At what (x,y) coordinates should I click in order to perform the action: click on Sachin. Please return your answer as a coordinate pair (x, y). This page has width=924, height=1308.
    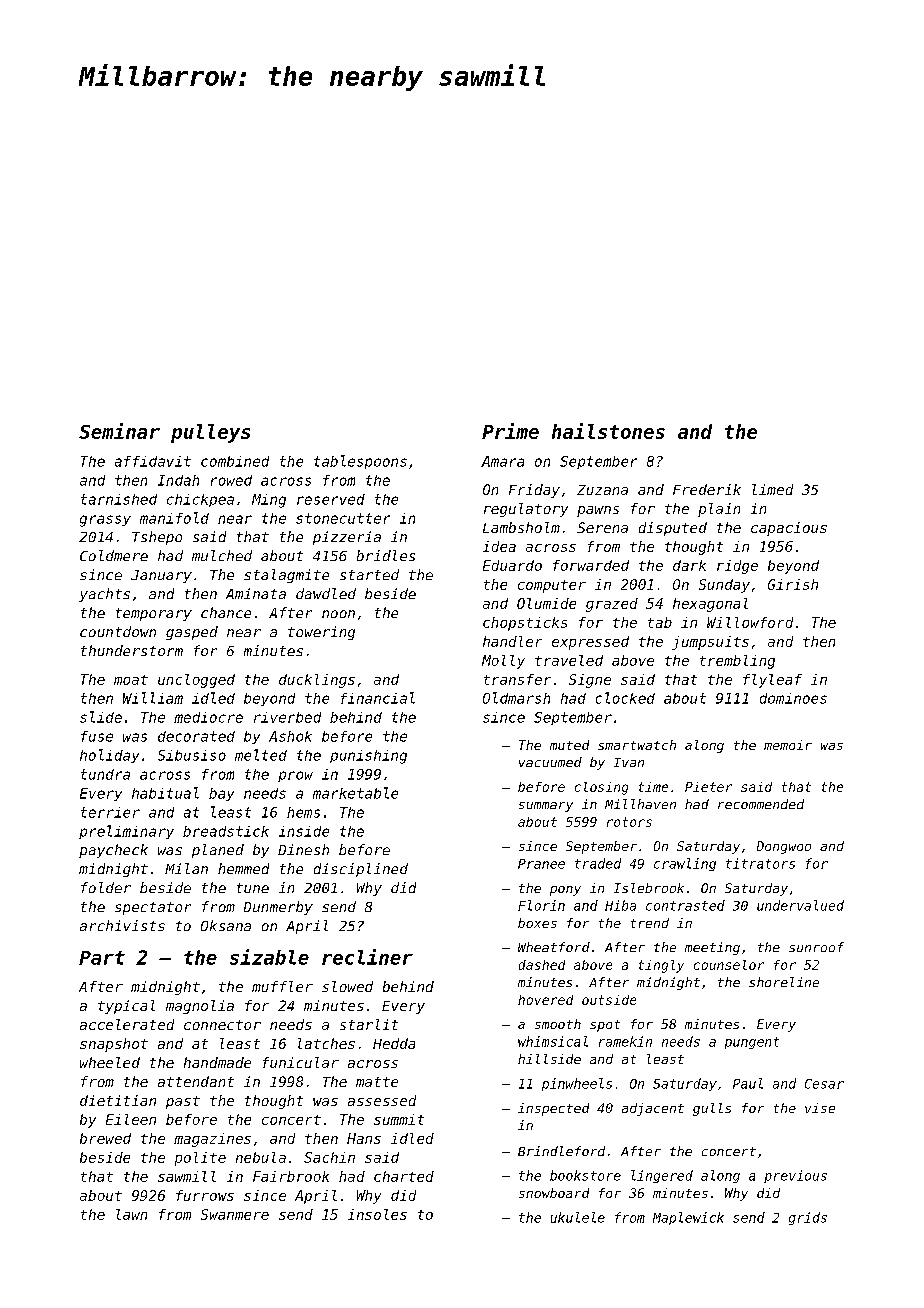
    Looking at the image, I should click on (329, 1157).
